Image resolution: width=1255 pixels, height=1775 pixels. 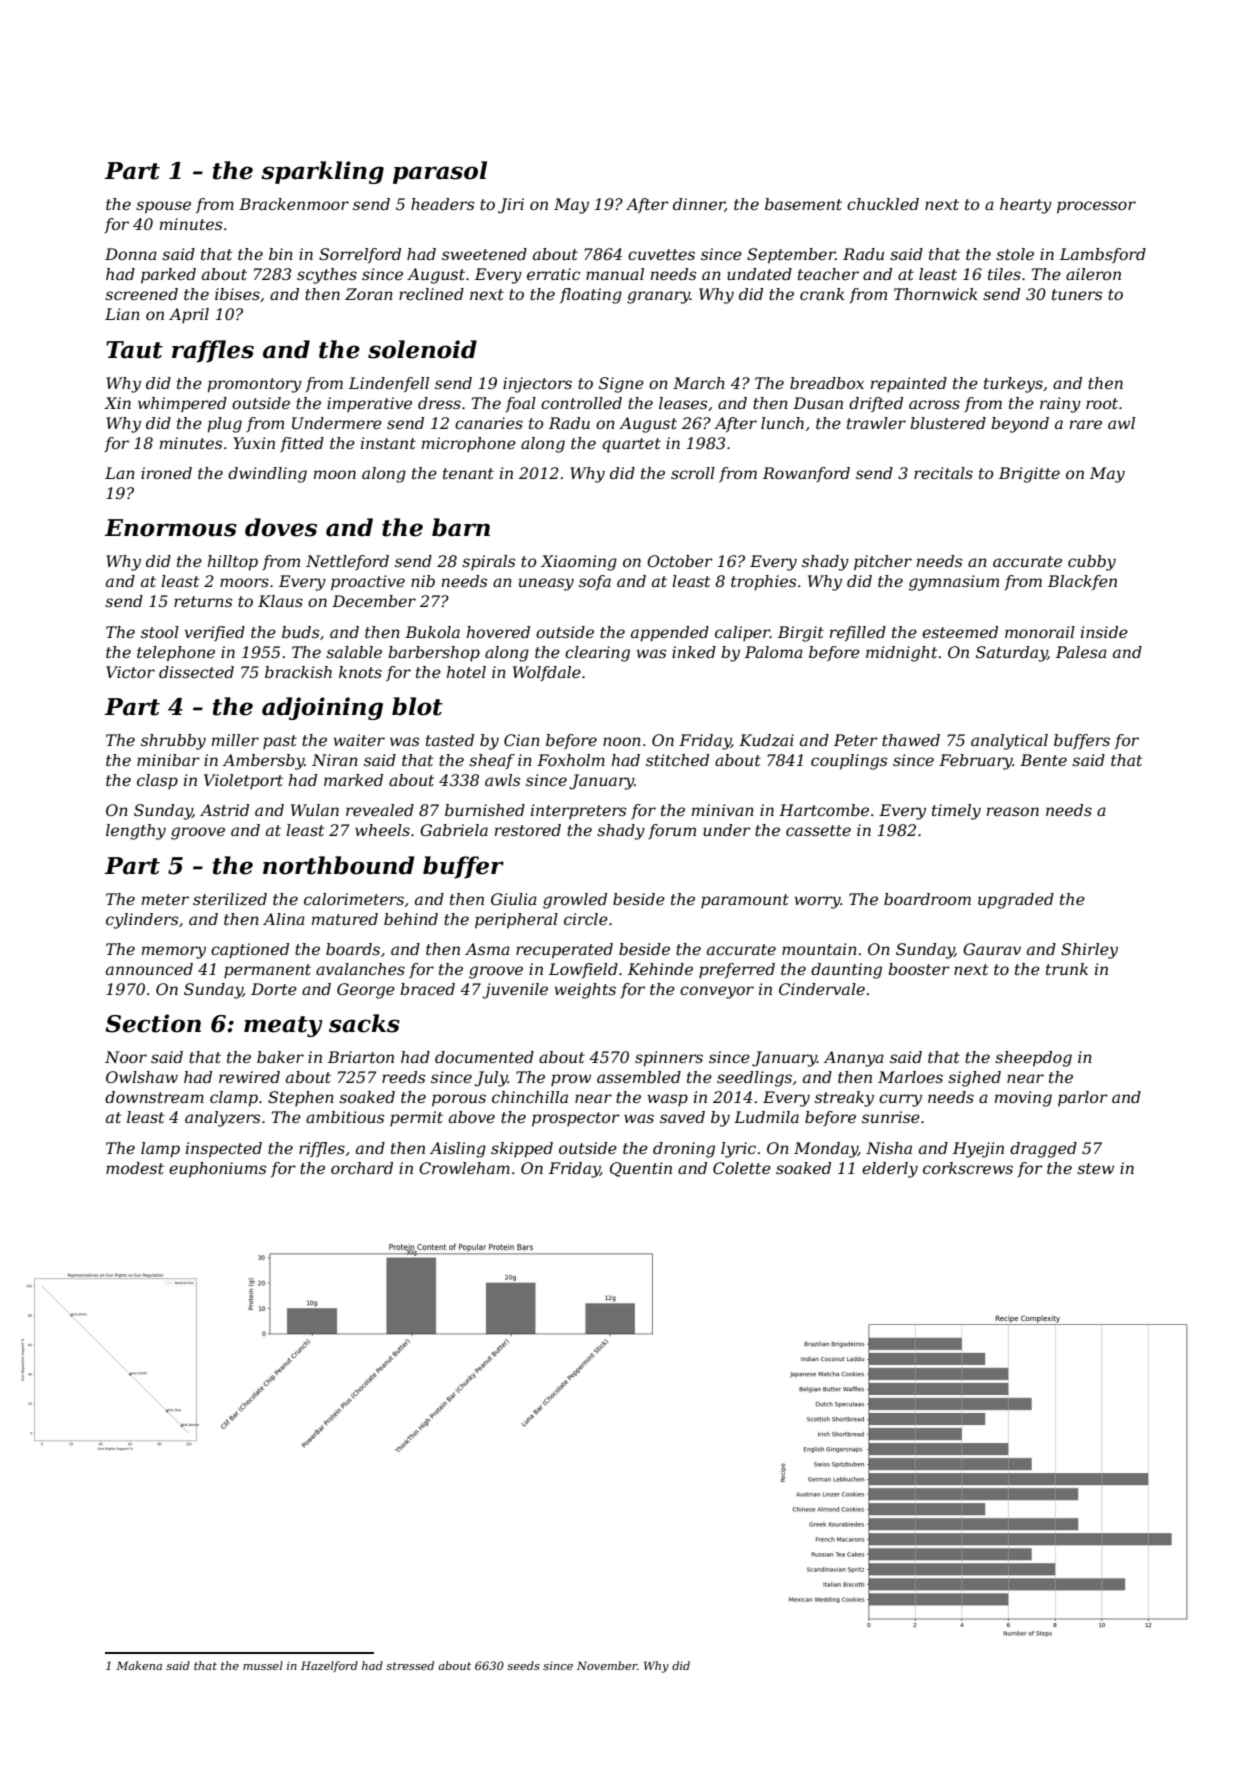 What do you see at coordinates (890, 1170) in the screenshot?
I see `elderly` at bounding box center [890, 1170].
